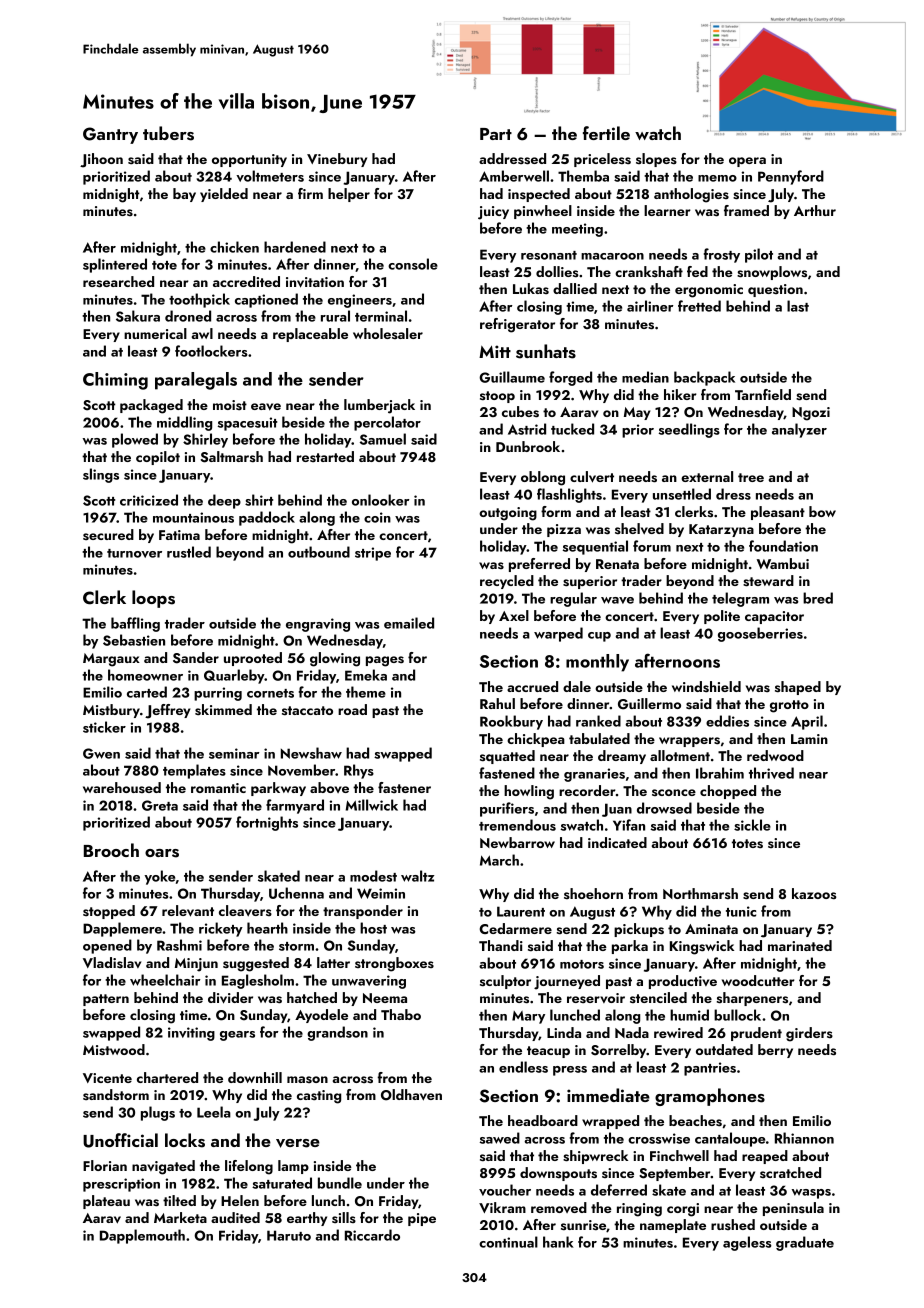 The height and width of the screenshot is (1308, 924). What do you see at coordinates (109, 912) in the screenshot?
I see `stopped` at bounding box center [109, 912].
